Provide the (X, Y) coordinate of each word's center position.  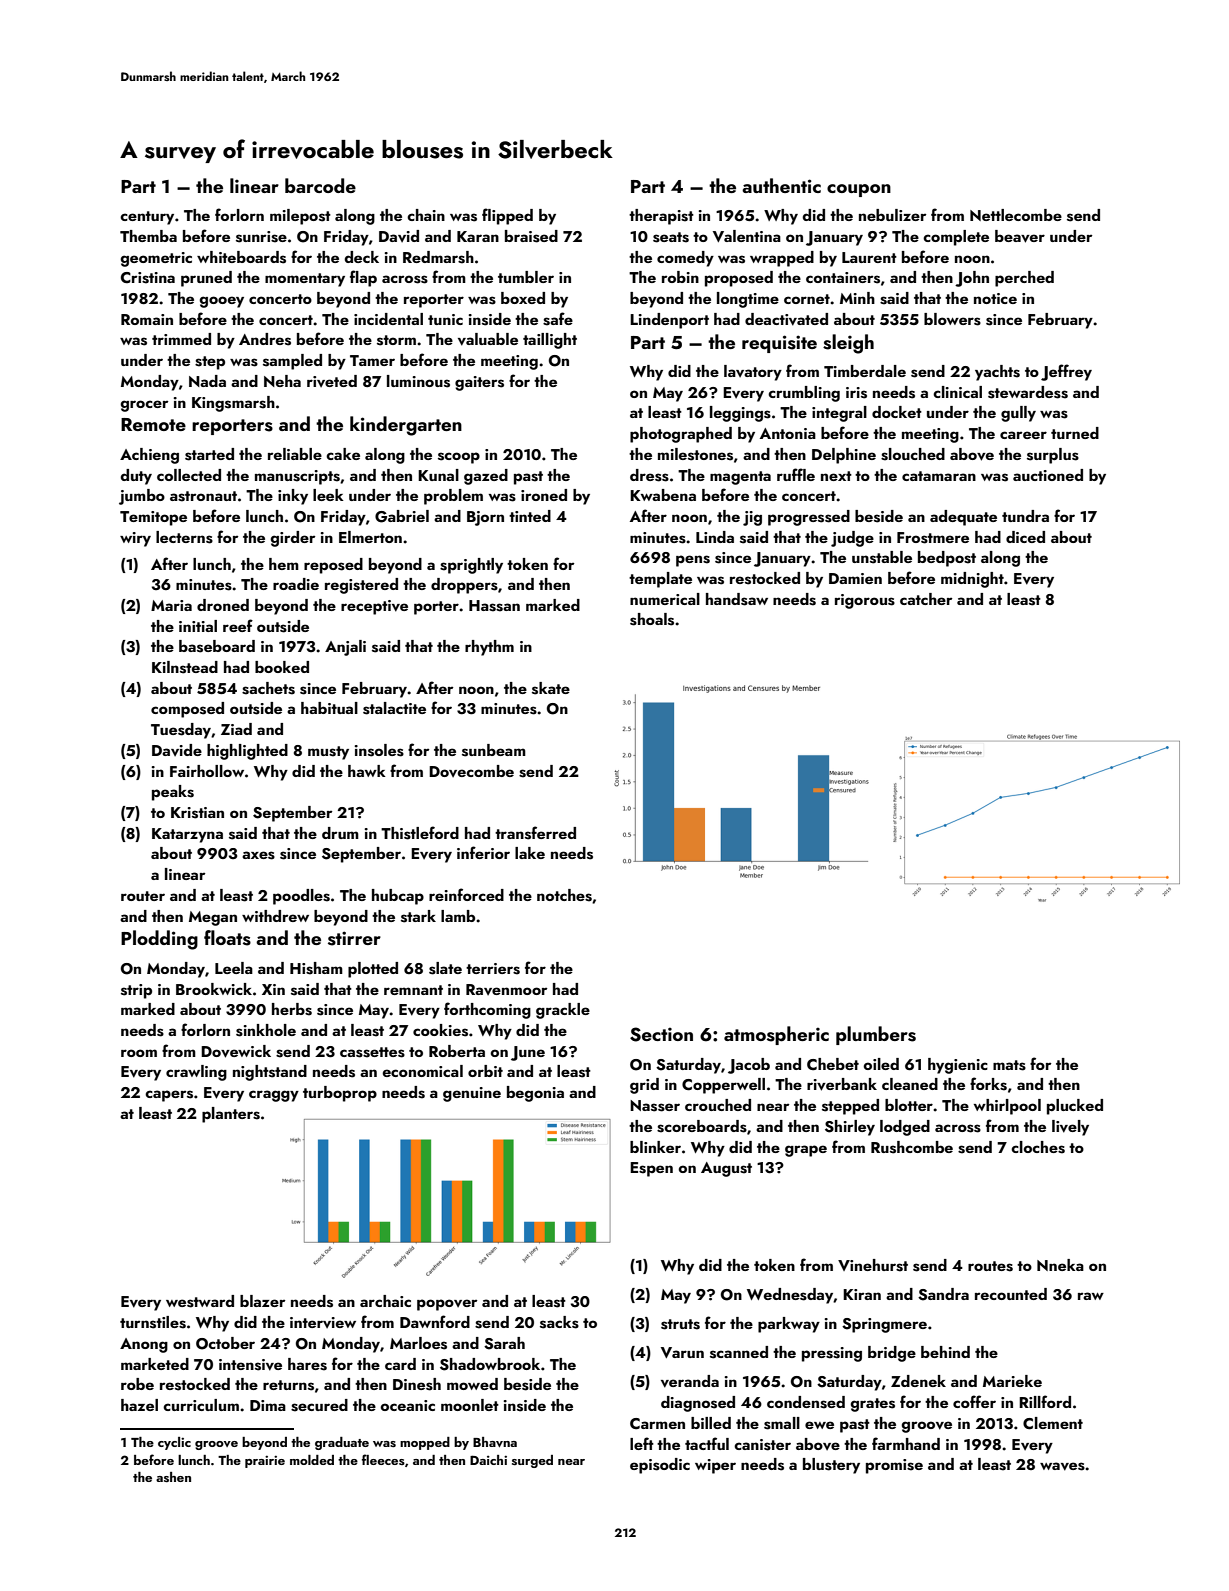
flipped (507, 216)
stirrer (354, 938)
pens (693, 561)
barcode (320, 185)
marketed (155, 1364)
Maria (171, 605)
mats (1009, 1065)
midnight (972, 580)
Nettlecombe (1016, 215)
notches (564, 895)
